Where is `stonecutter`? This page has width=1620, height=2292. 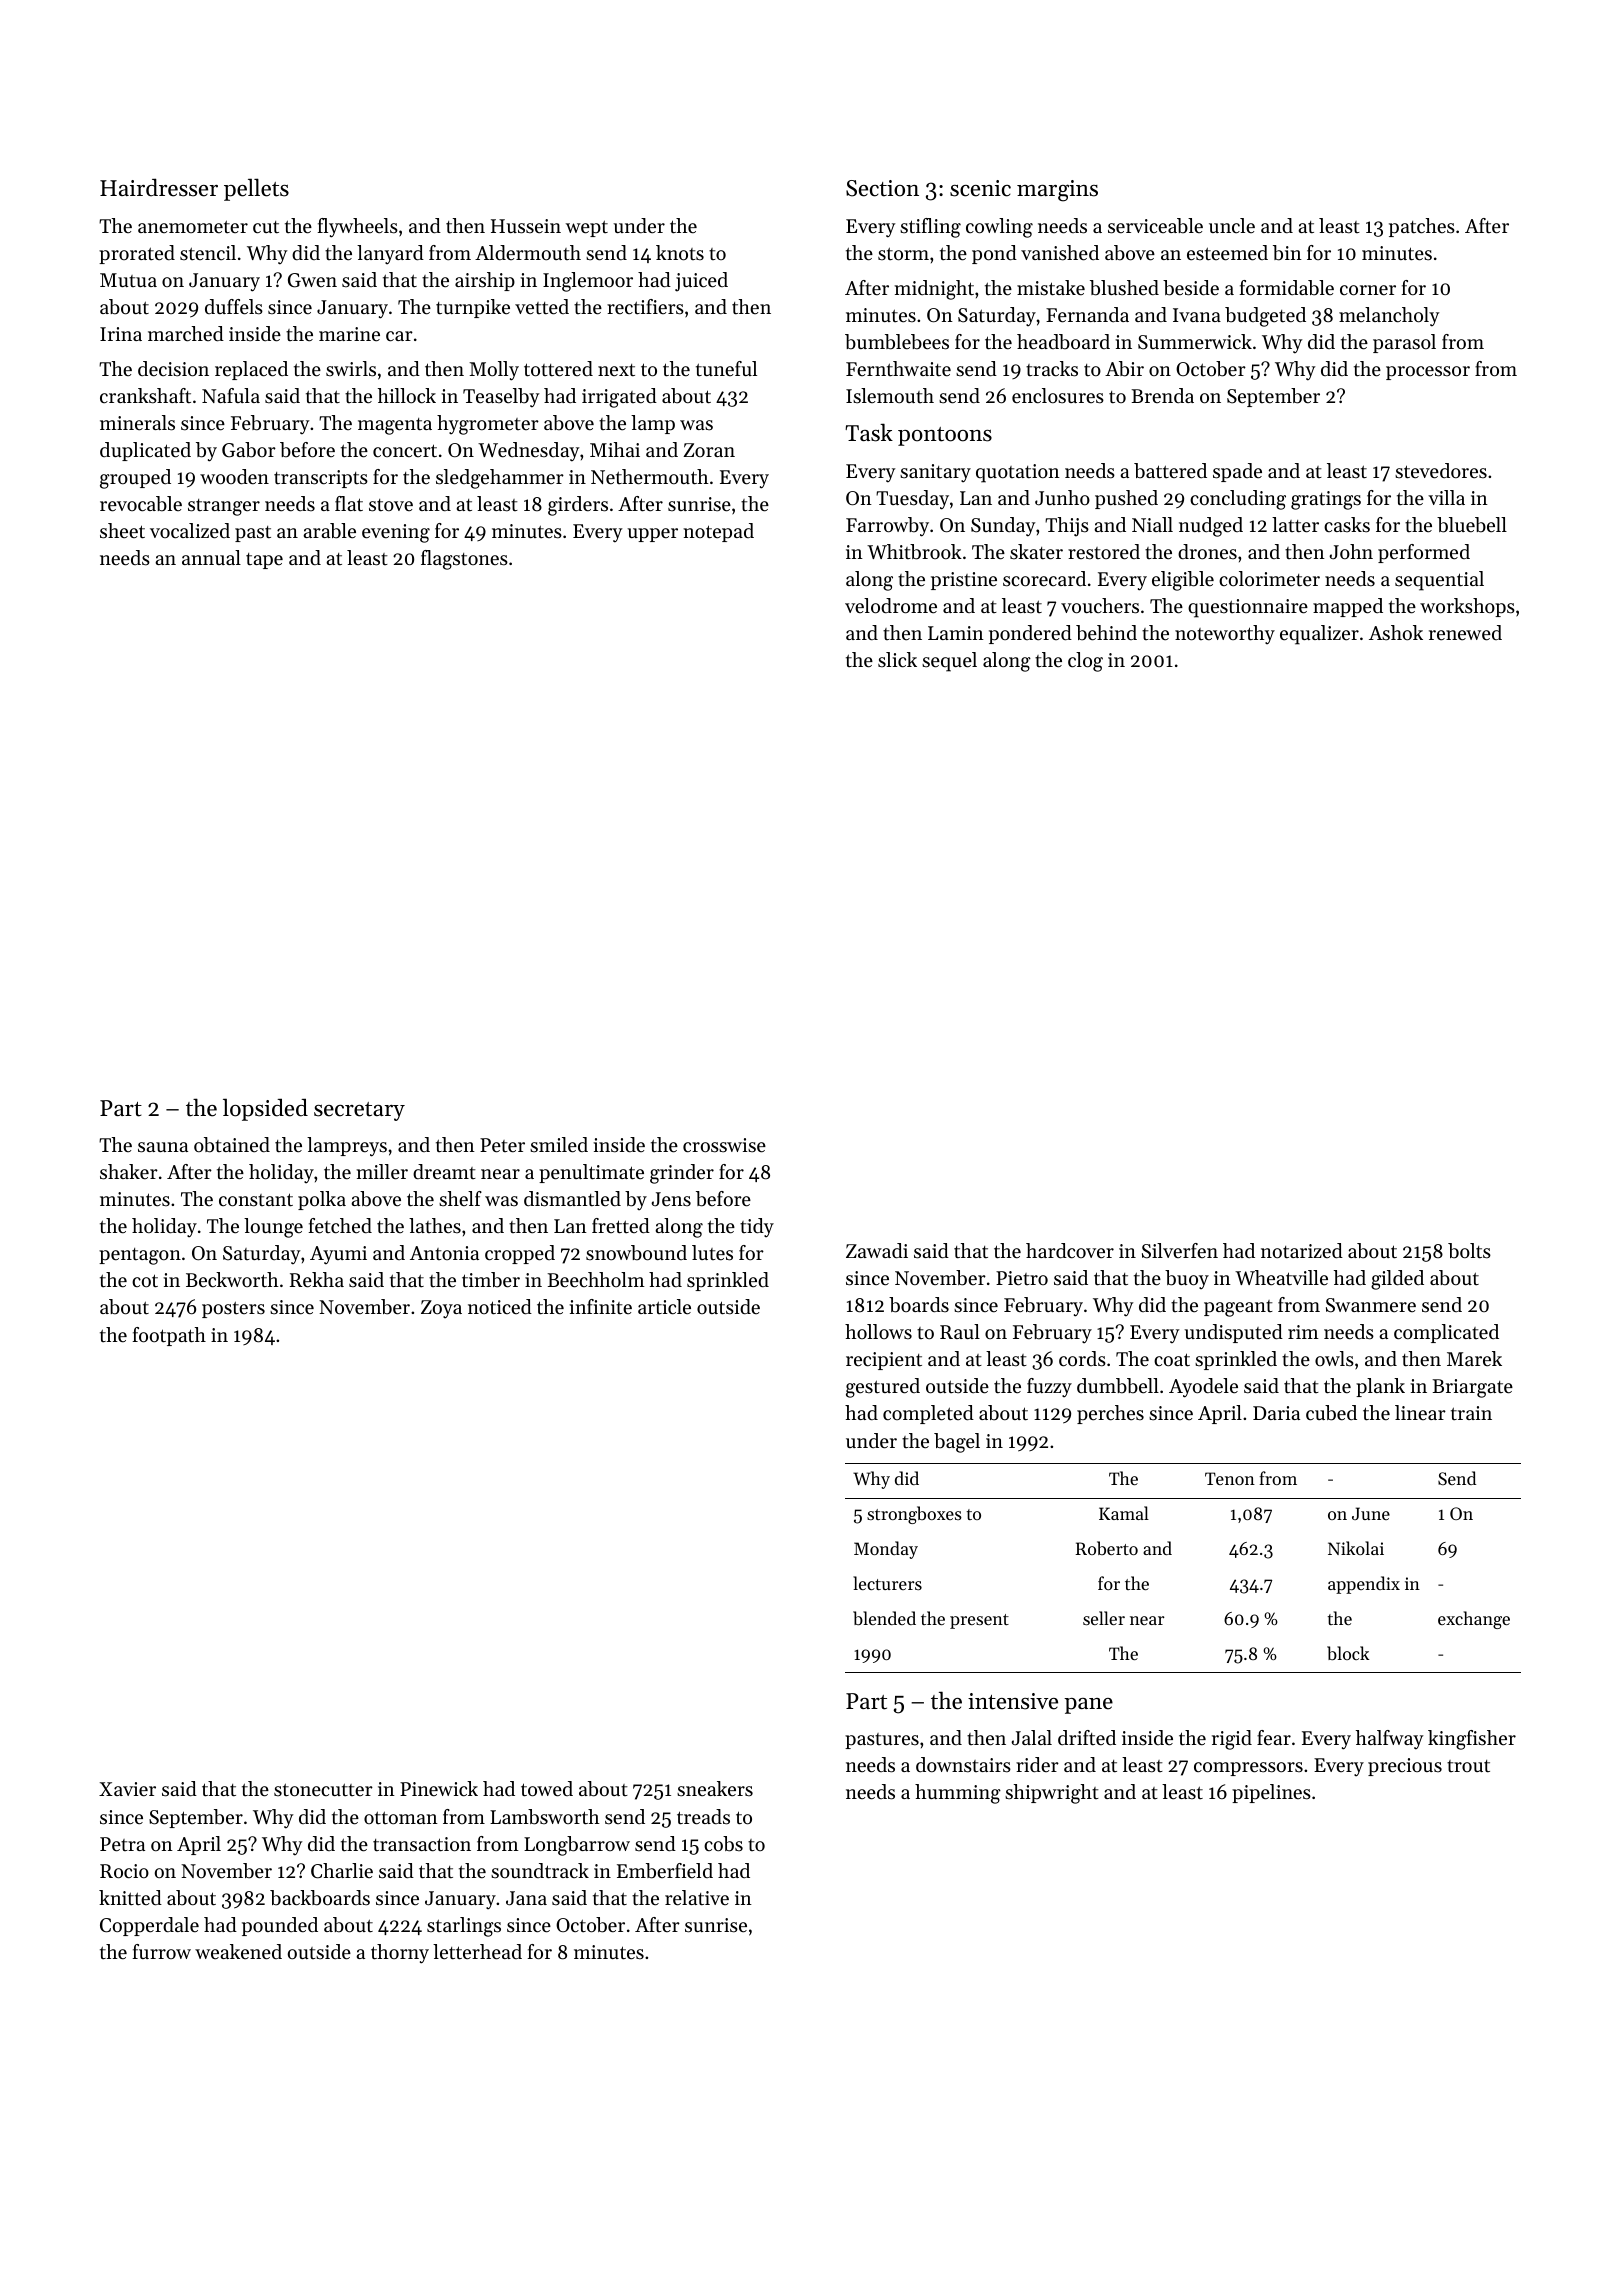 stonecutter is located at coordinates (323, 1790).
